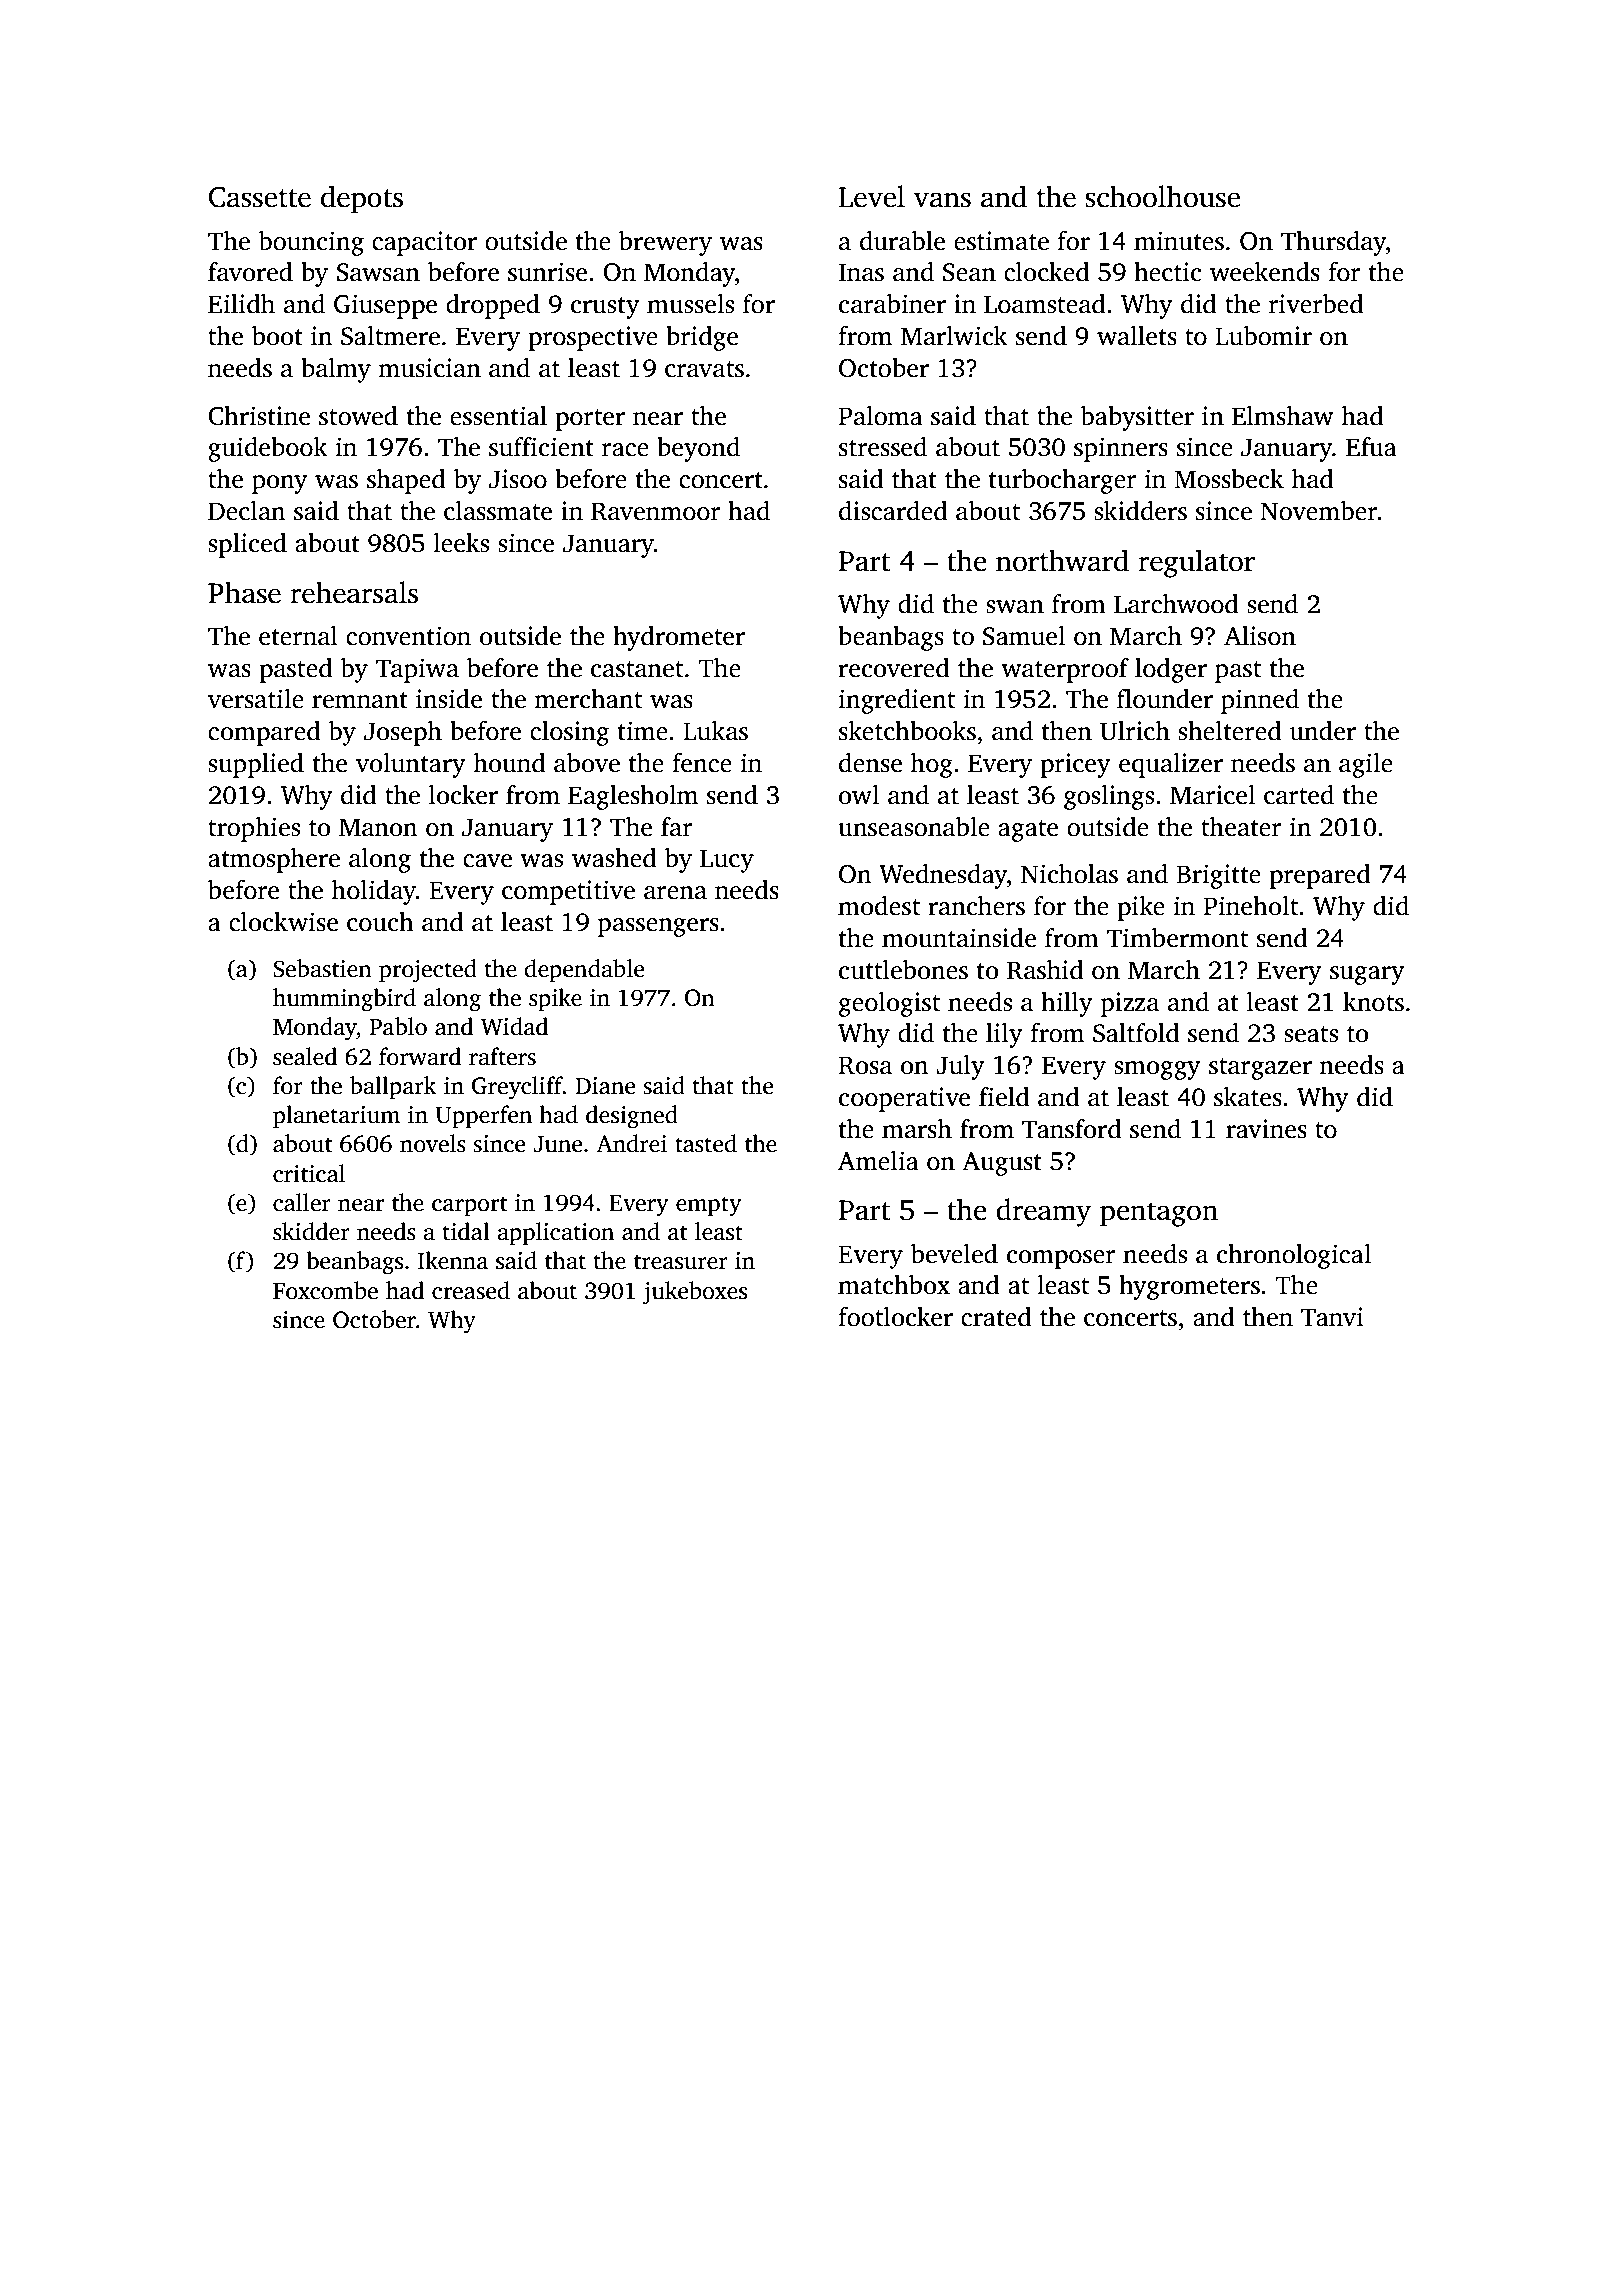 This page has width=1620, height=2292. I want to click on stressed, so click(883, 447).
